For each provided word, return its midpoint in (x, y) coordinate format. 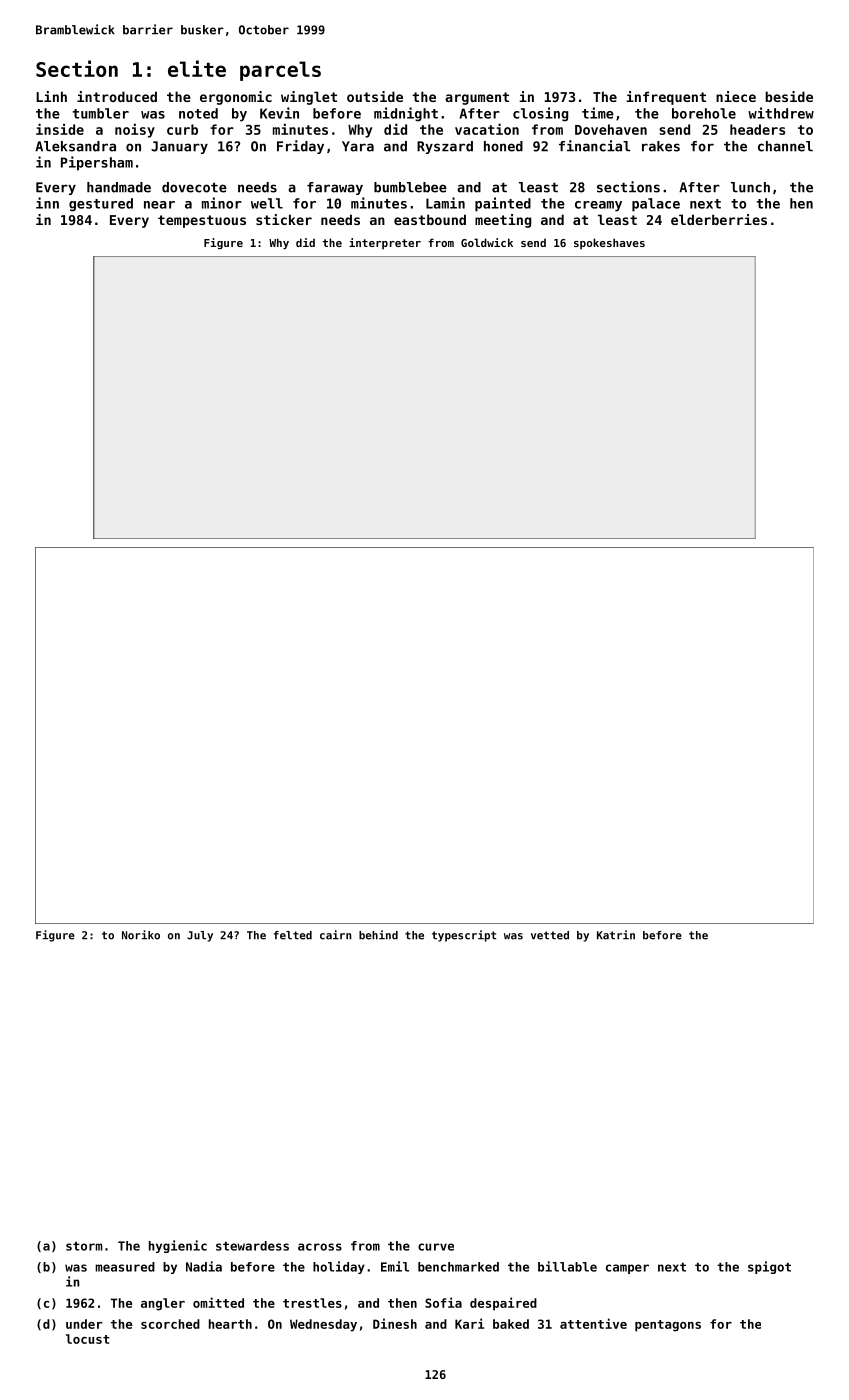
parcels (280, 71)
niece (736, 96)
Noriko (141, 935)
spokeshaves (609, 243)
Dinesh (395, 1323)
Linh (51, 96)
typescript (464, 936)
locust (88, 1339)
